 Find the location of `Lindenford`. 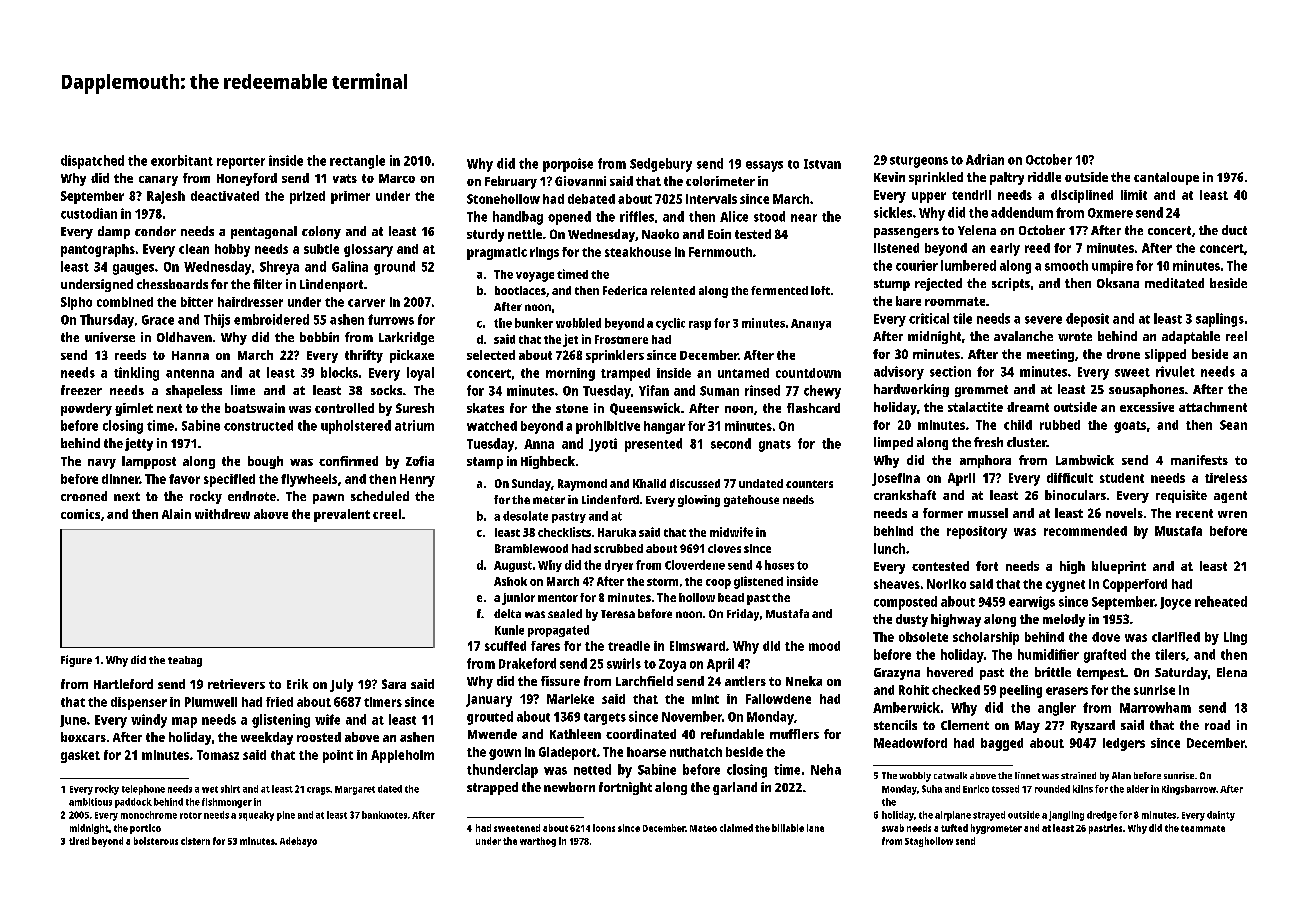

Lindenford is located at coordinates (610, 499).
